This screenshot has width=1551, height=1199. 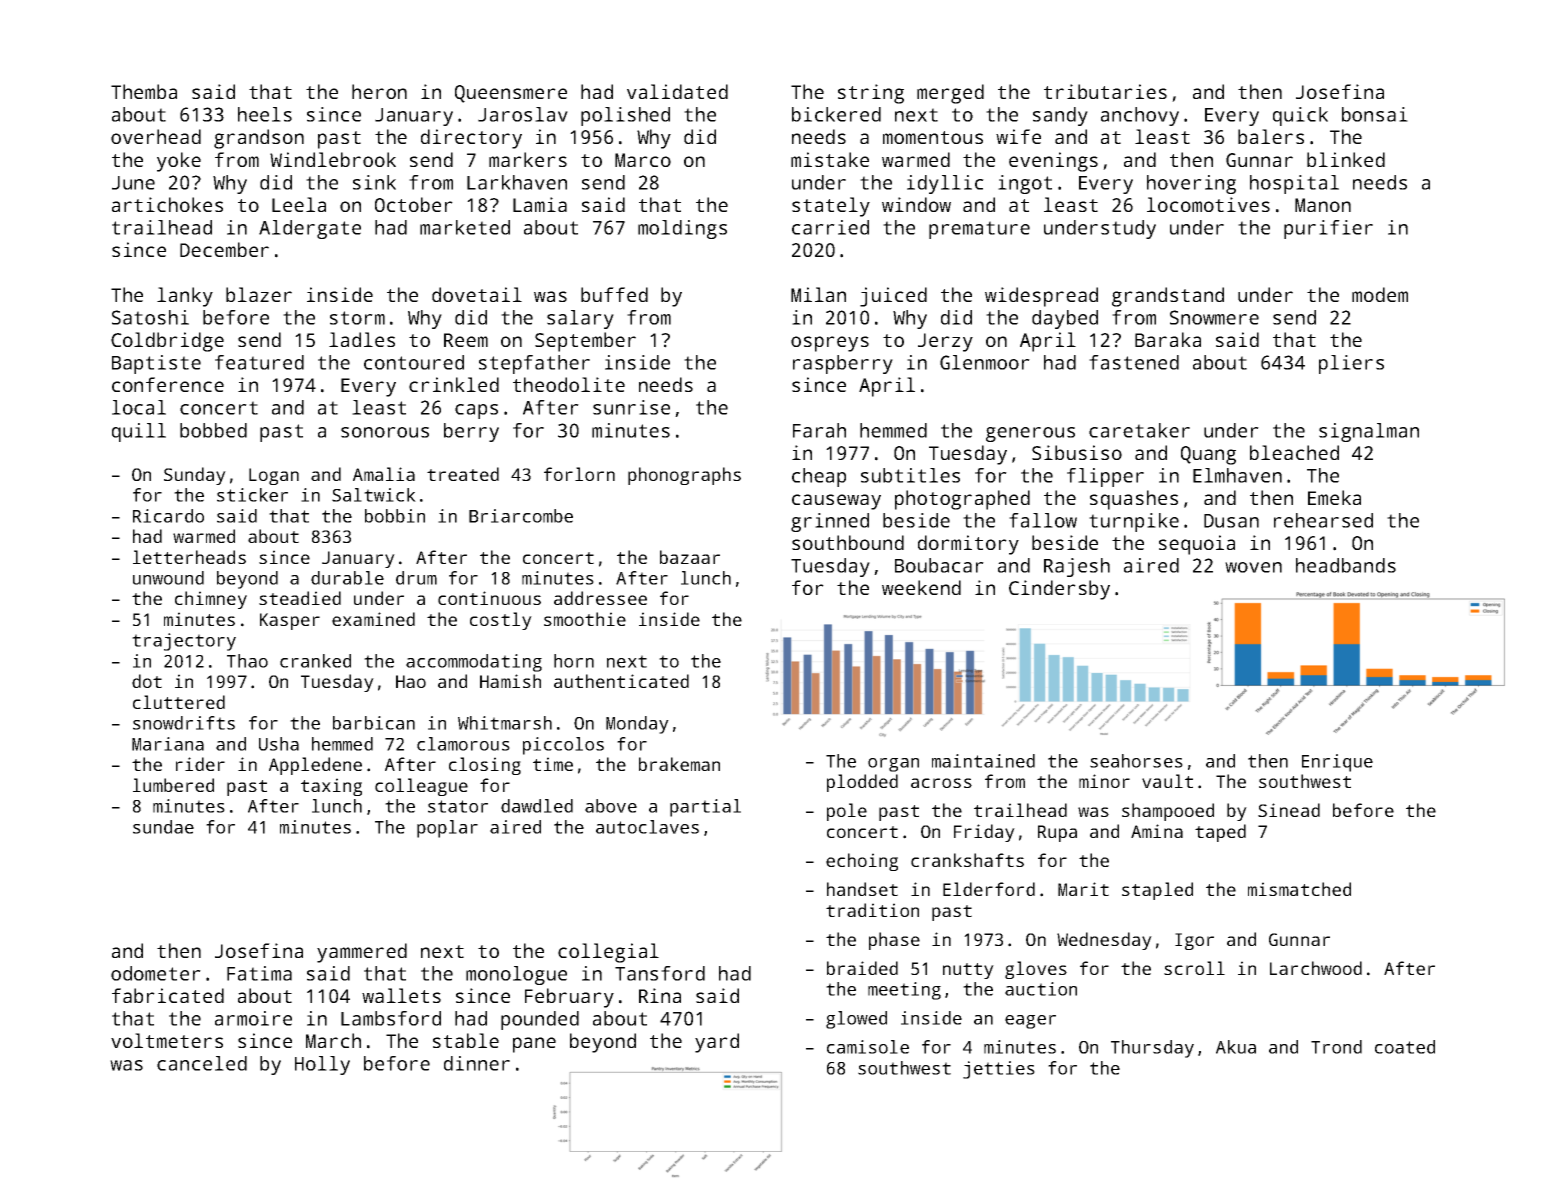 What do you see at coordinates (213, 430) in the screenshot?
I see `bobbed` at bounding box center [213, 430].
